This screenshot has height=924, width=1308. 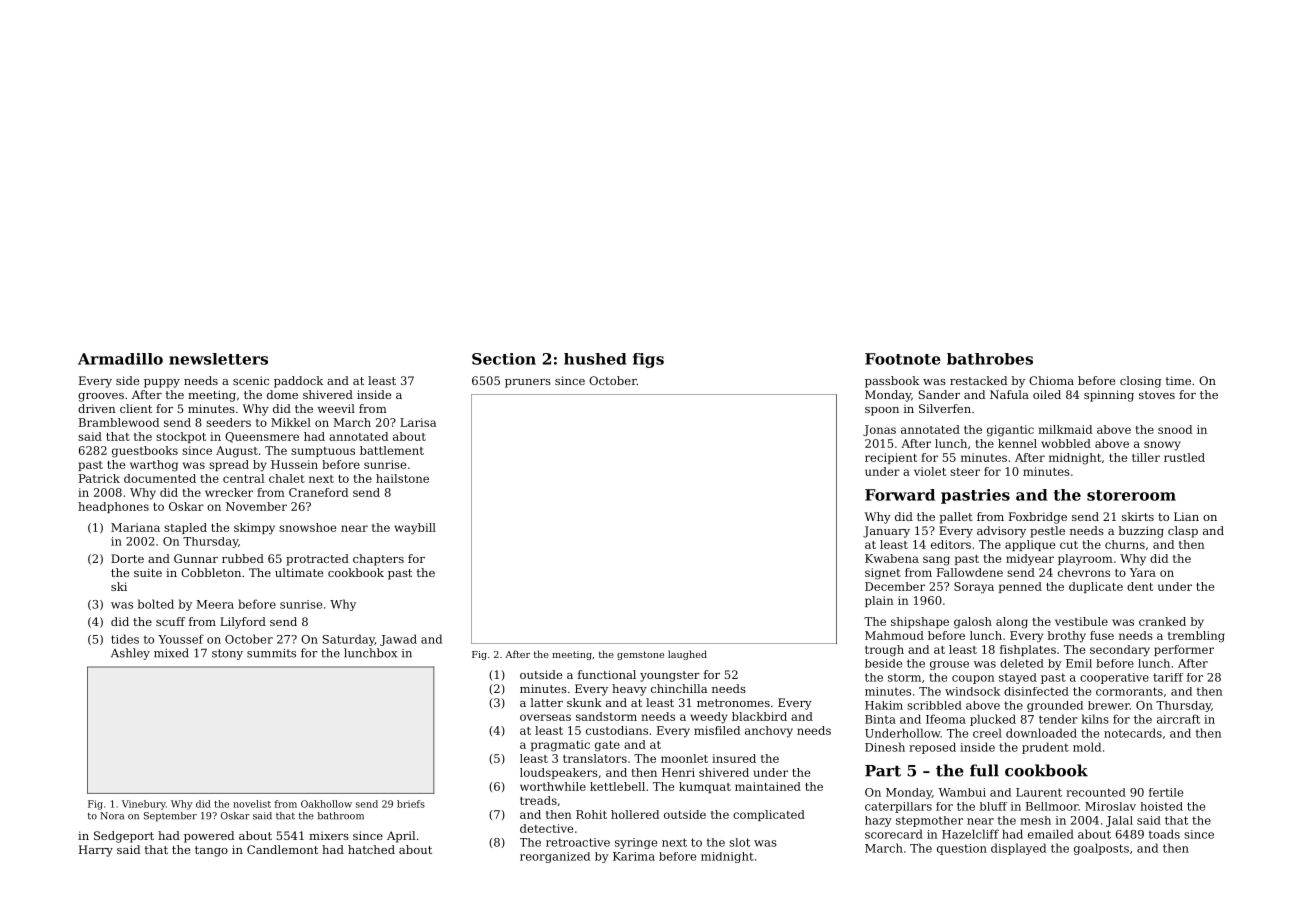 What do you see at coordinates (990, 359) in the screenshot?
I see `bathrobes` at bounding box center [990, 359].
